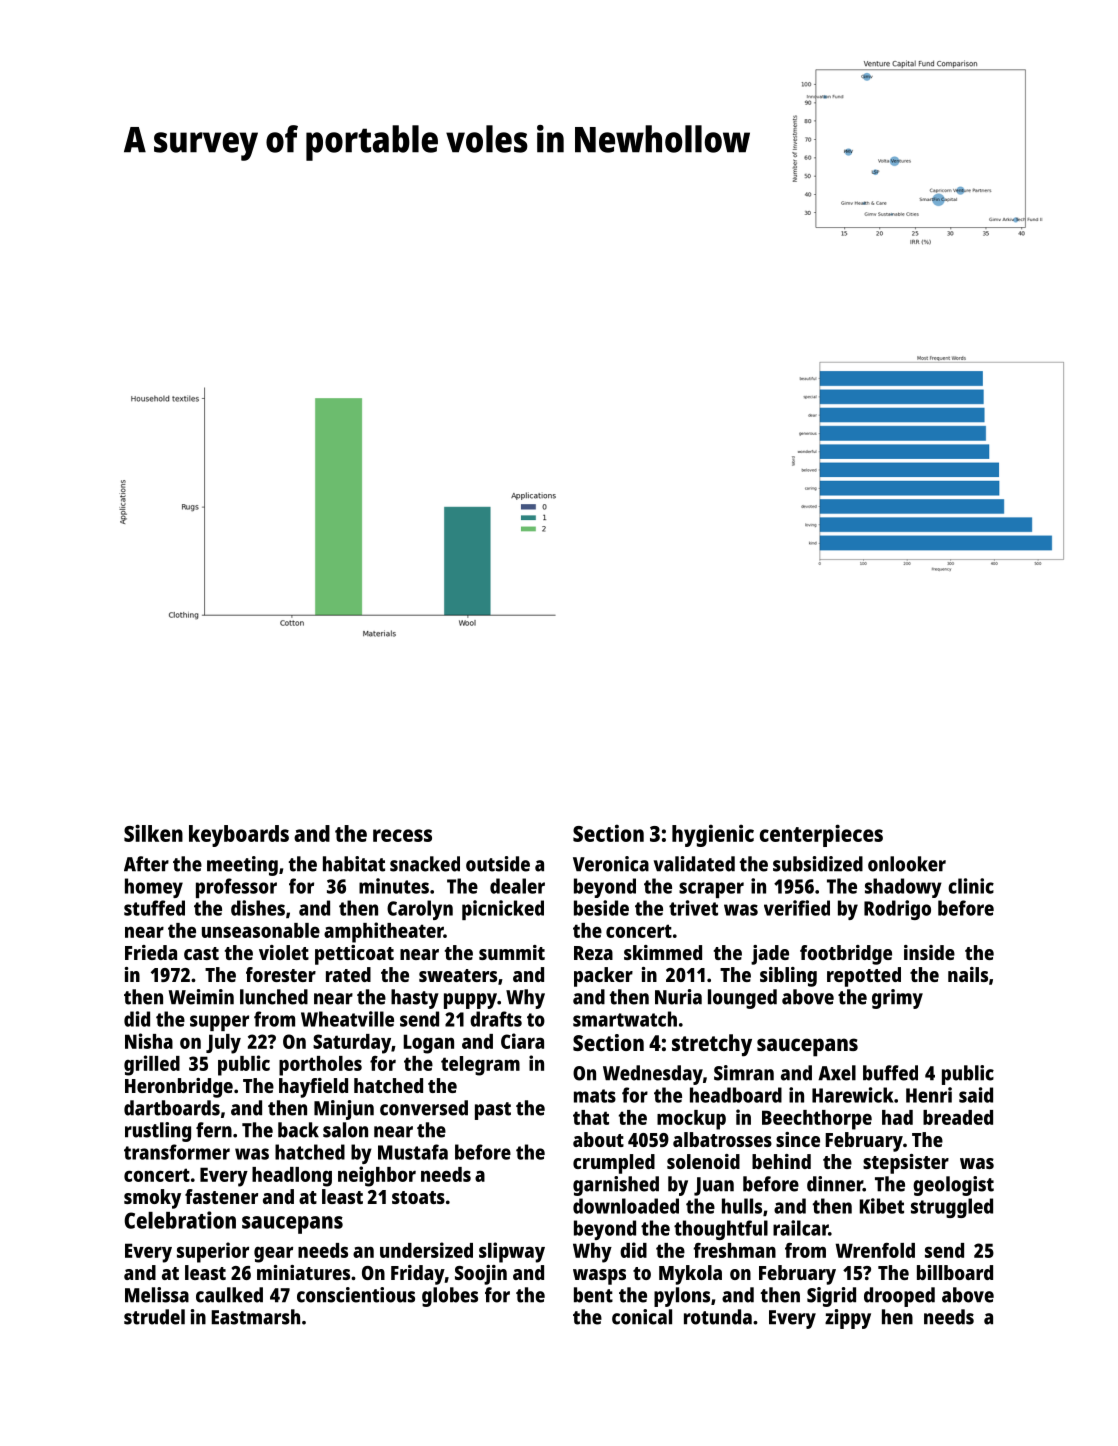  Describe the element at coordinates (354, 864) in the document. I see `habitat` at that location.
